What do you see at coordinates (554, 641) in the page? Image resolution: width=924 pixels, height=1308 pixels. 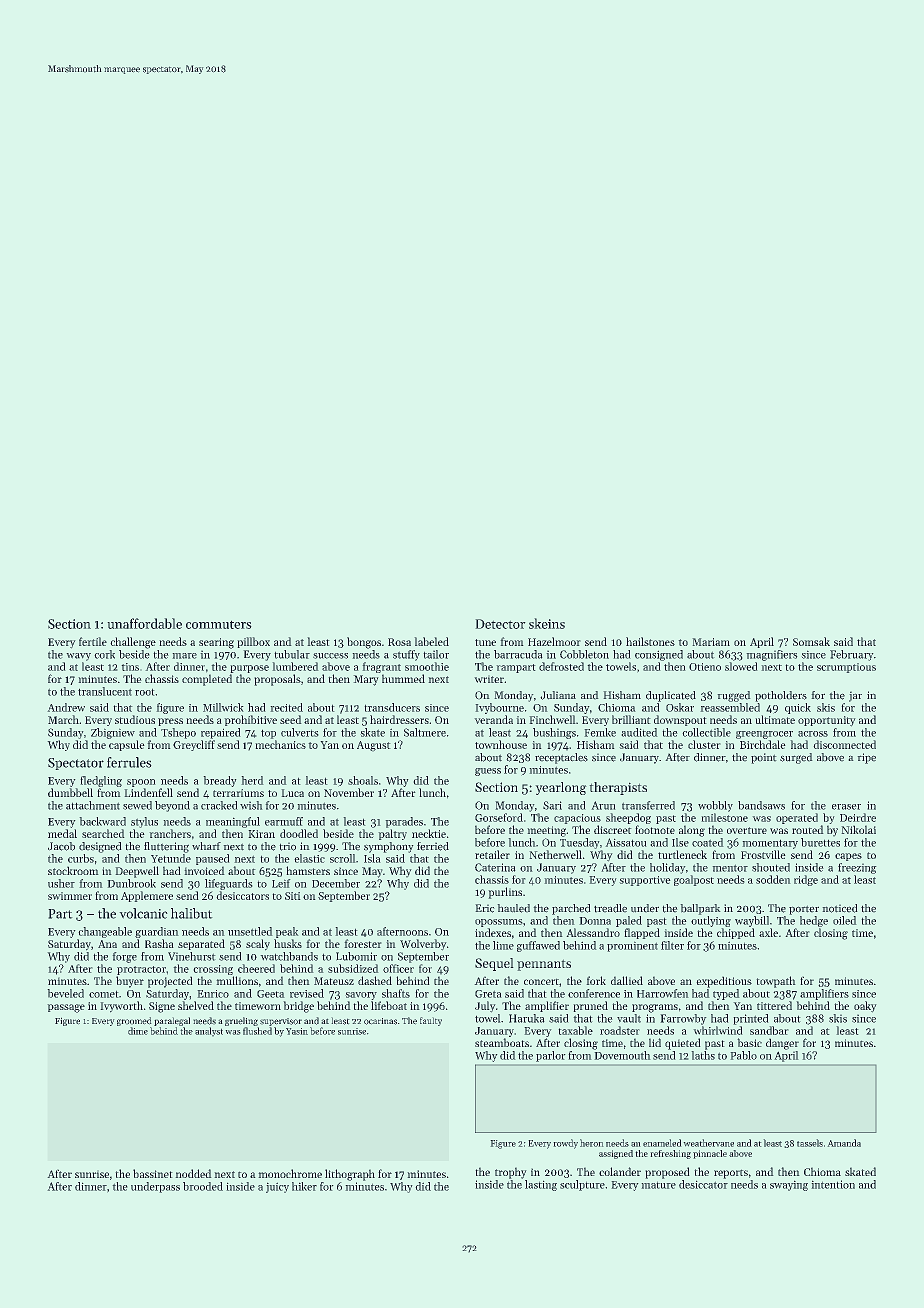 I see `Hazelmoor` at bounding box center [554, 641].
